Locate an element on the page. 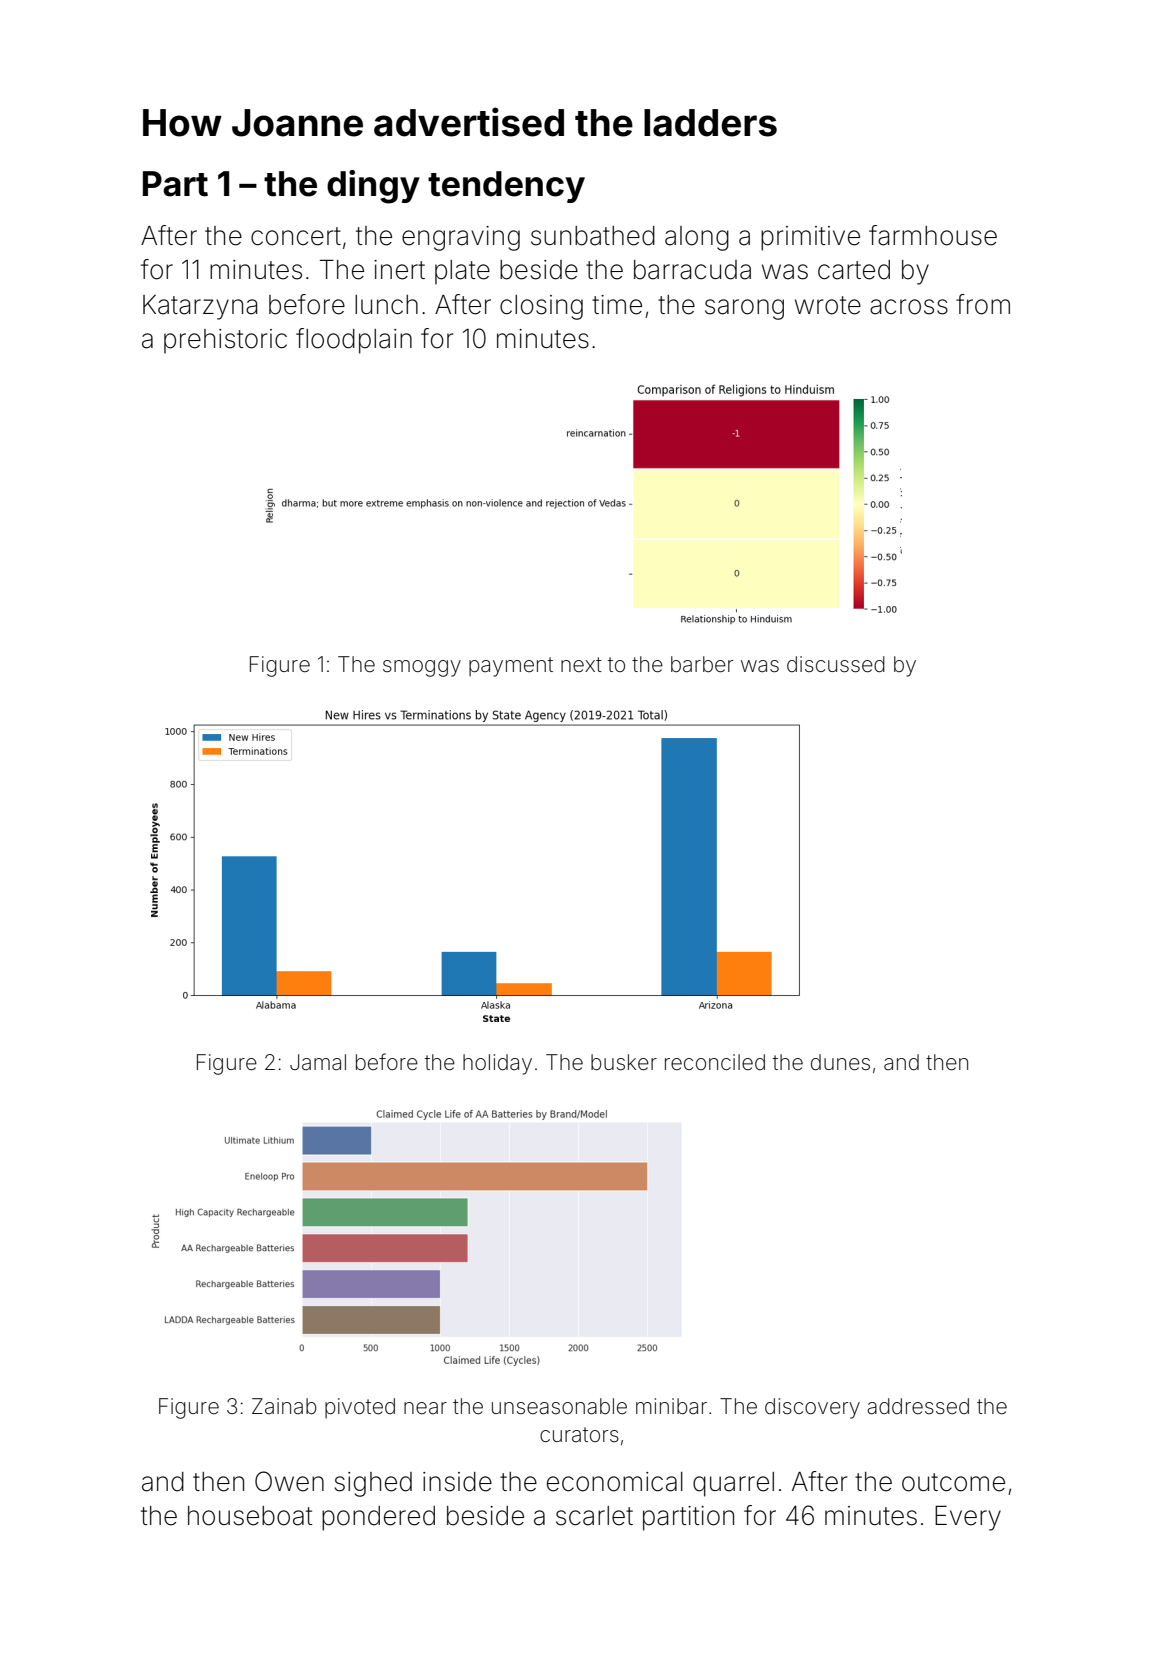 Image resolution: width=1165 pixels, height=1654 pixels. concert is located at coordinates (296, 236).
